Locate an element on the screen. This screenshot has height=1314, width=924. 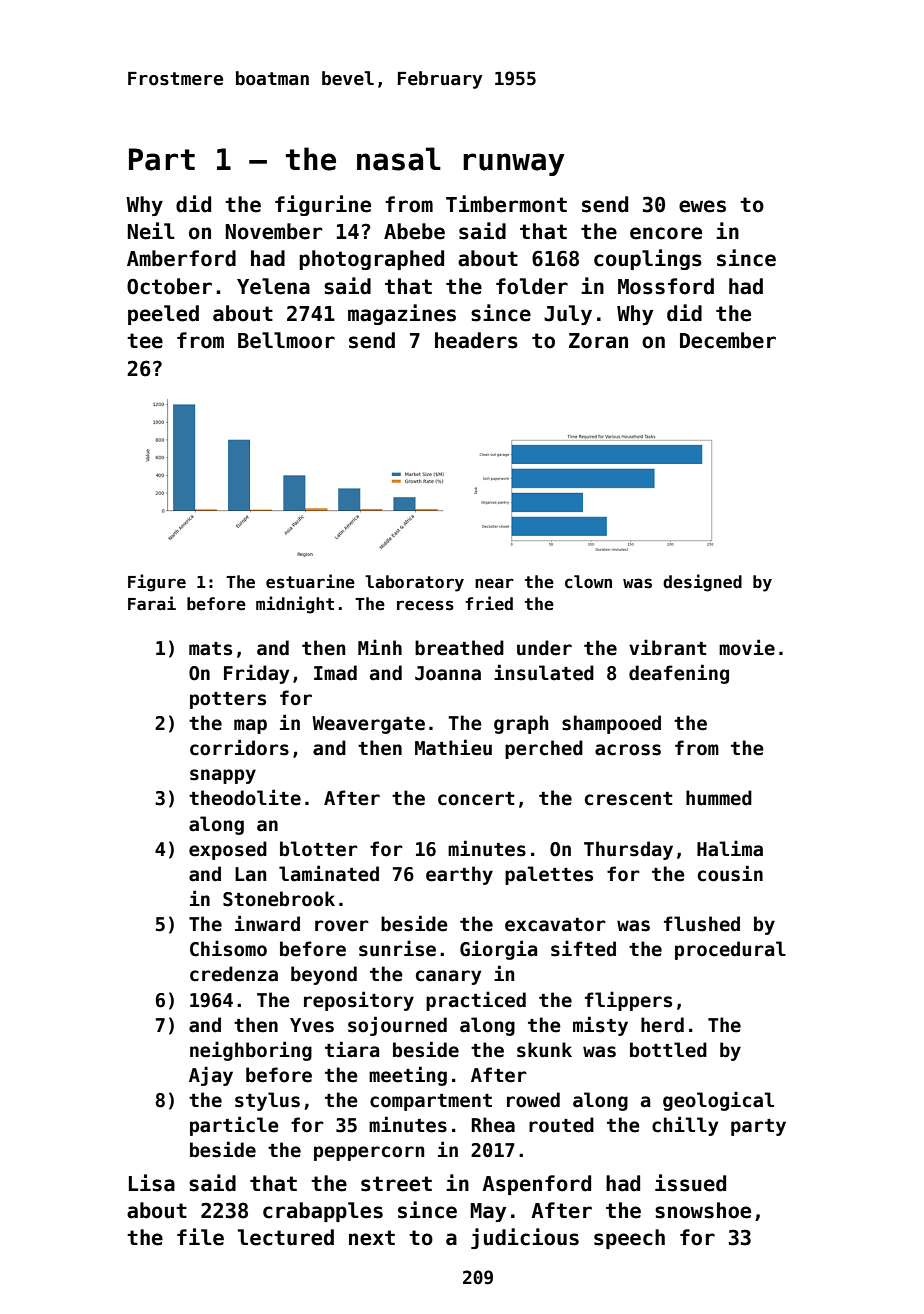
Ajay is located at coordinates (211, 1076).
